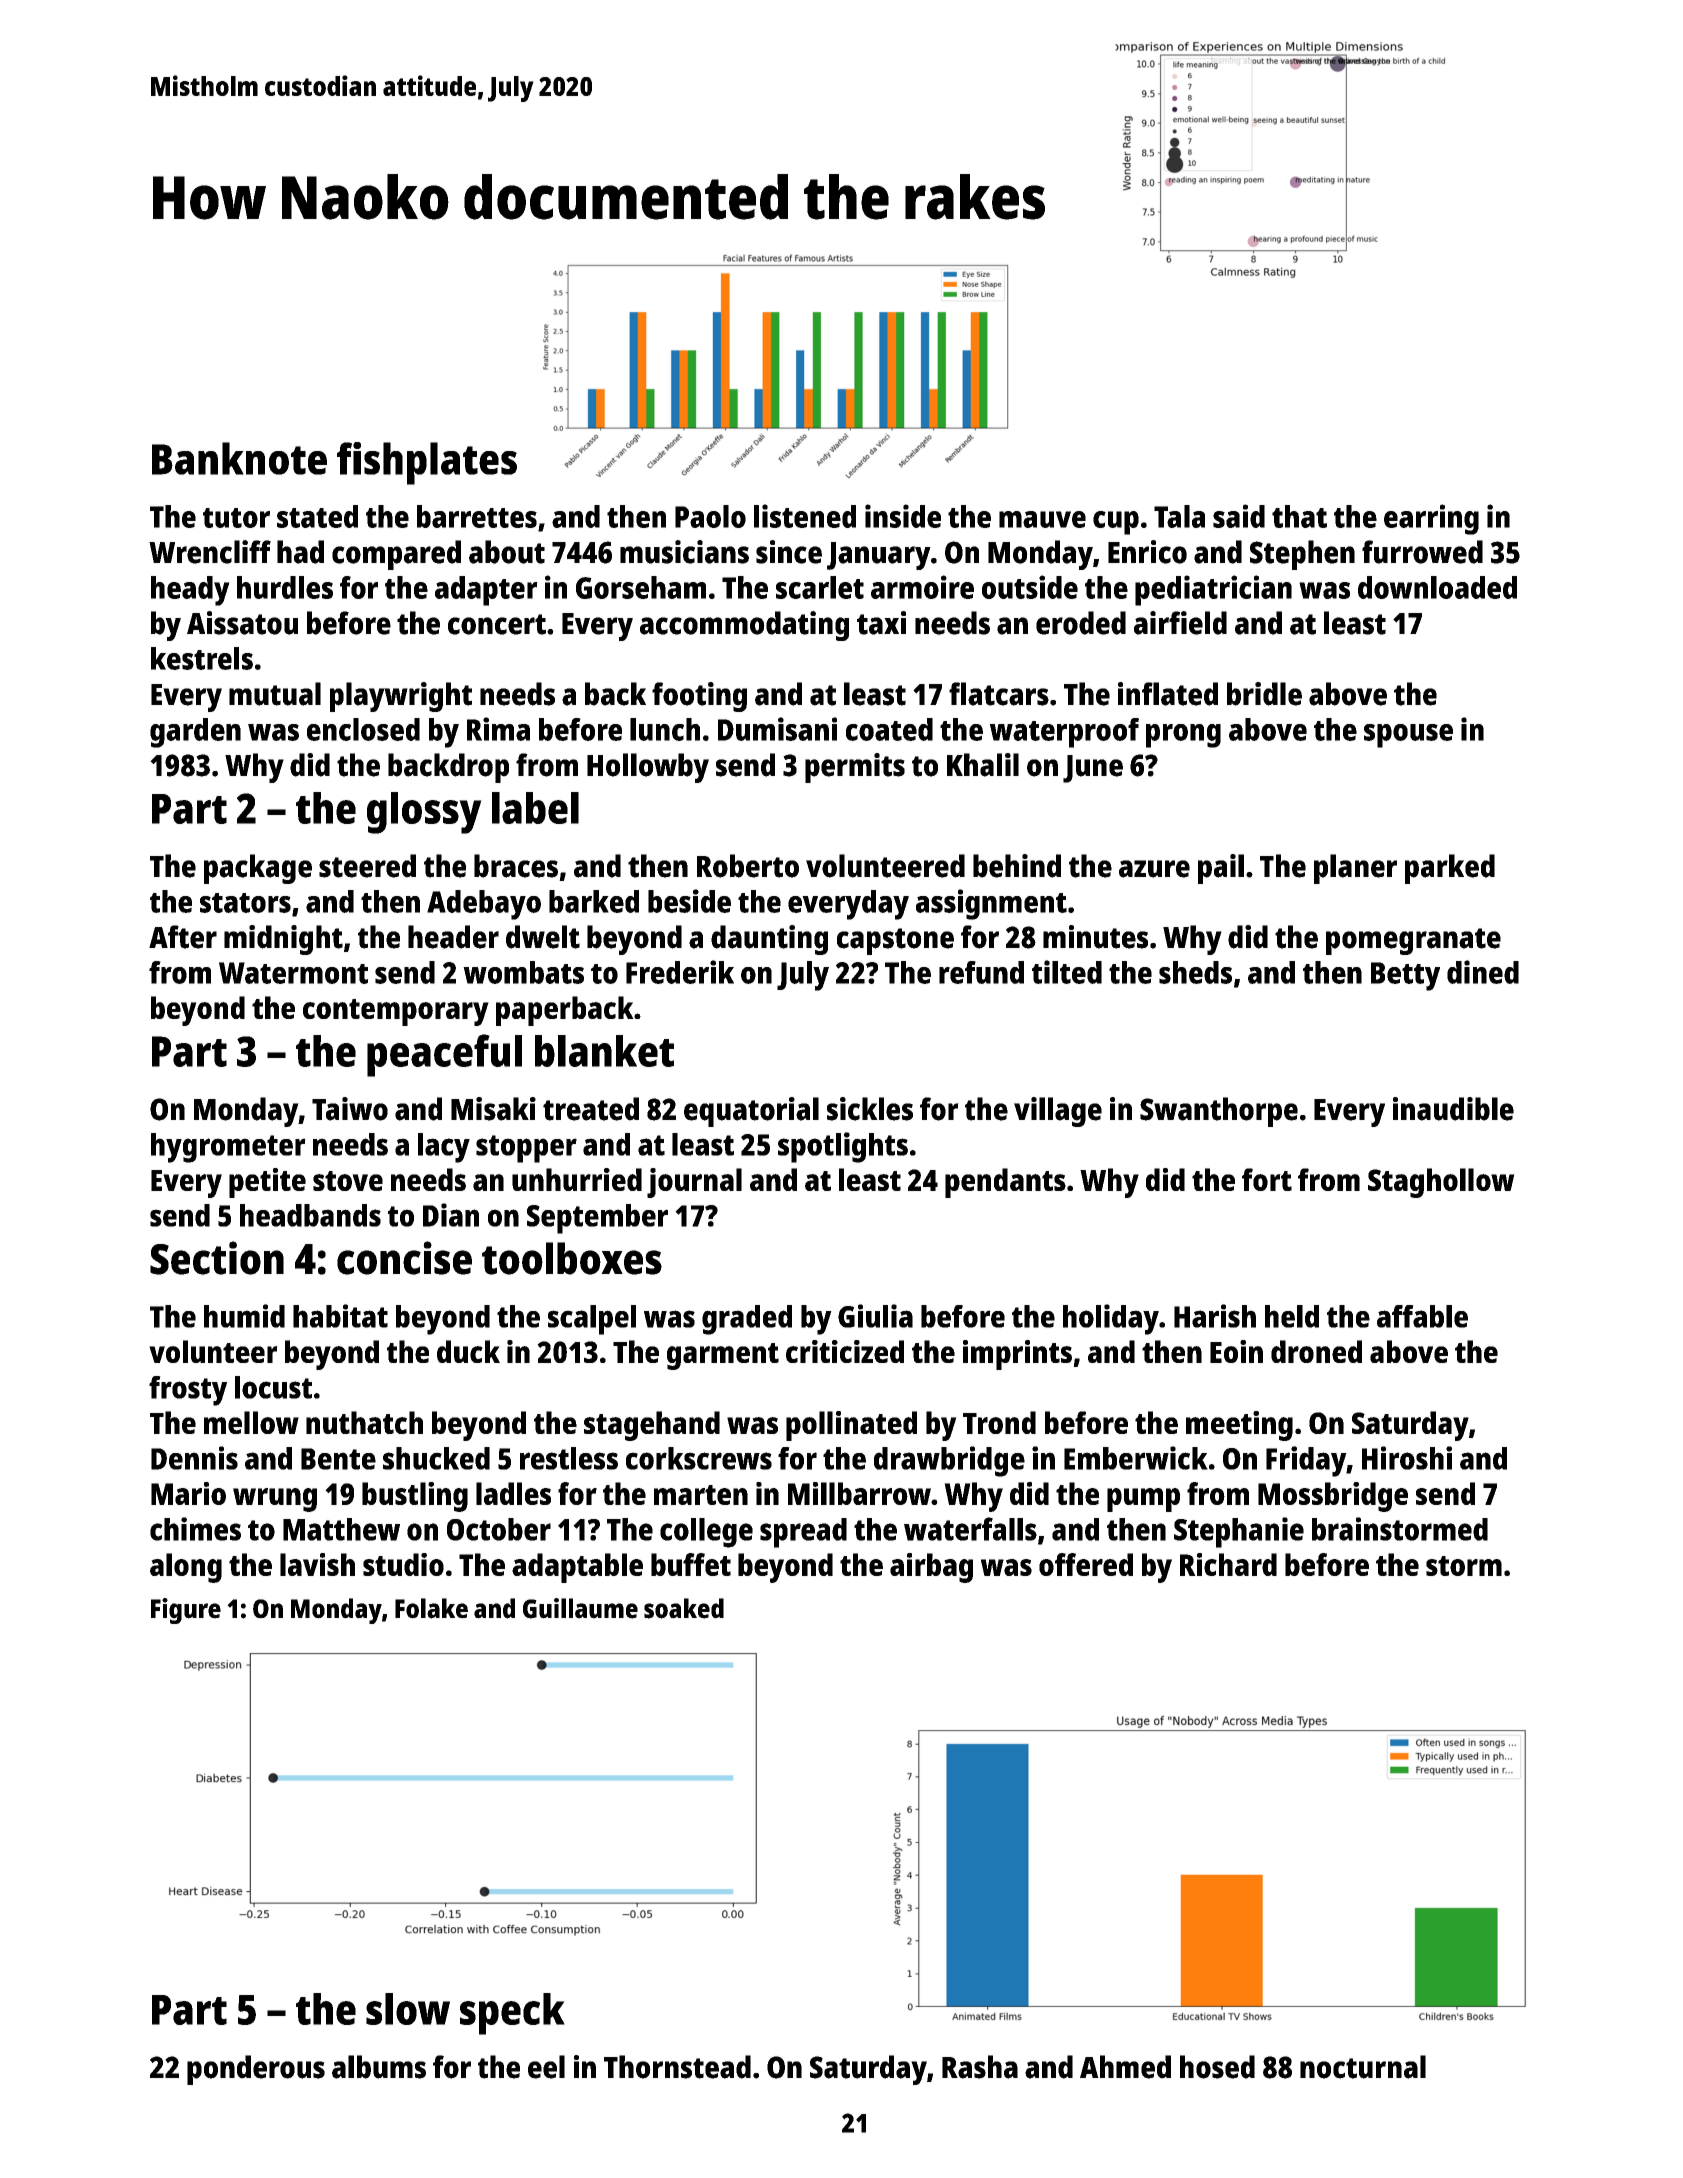  I want to click on nocturnal, so click(1363, 2067).
